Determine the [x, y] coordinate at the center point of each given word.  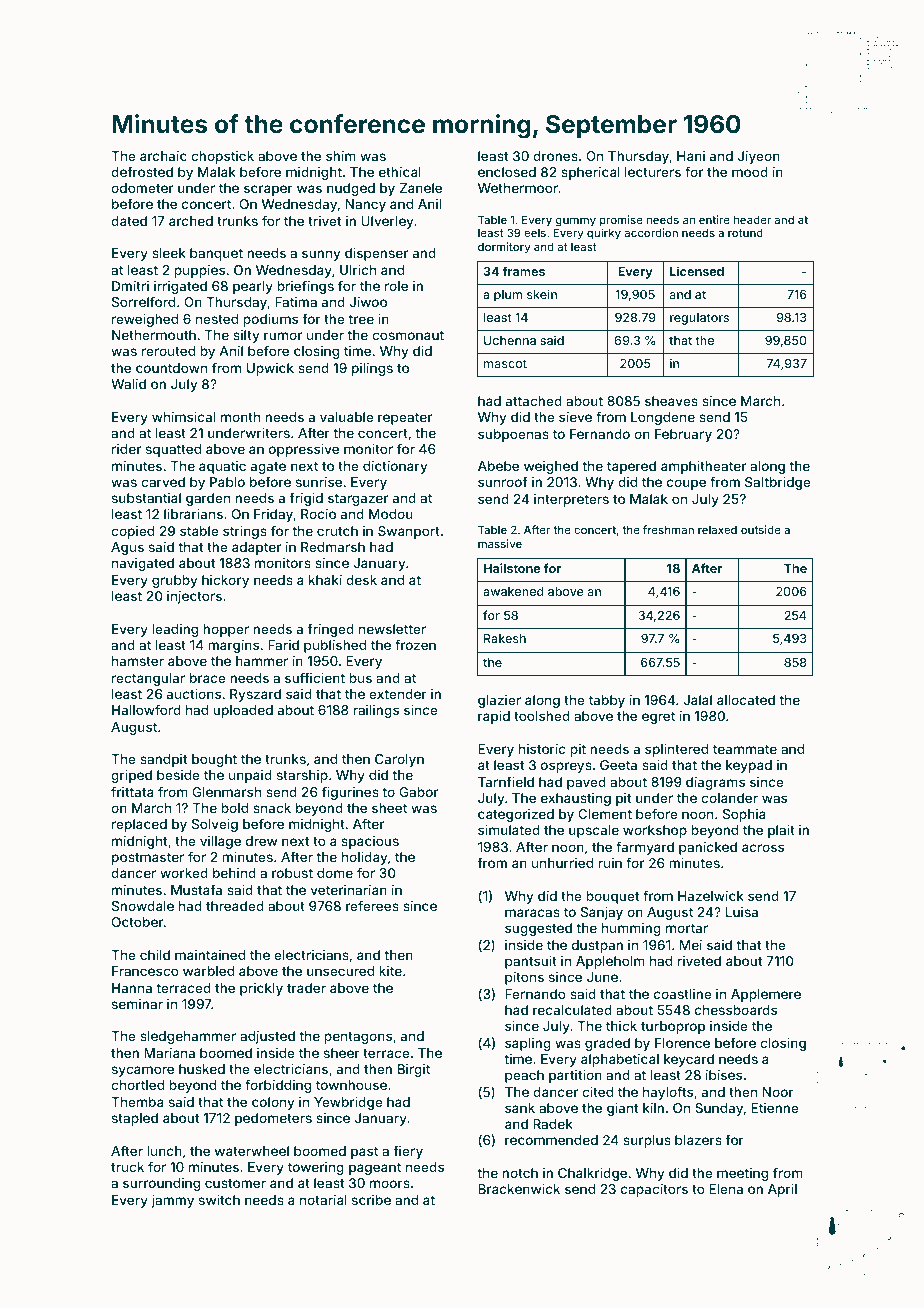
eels [535, 233]
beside [178, 775]
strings [245, 532]
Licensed [697, 271]
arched [191, 221]
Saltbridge [778, 483]
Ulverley [387, 222]
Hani [691, 156]
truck [127, 1167]
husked [202, 1069]
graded [607, 1044]
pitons [524, 978]
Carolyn [399, 760]
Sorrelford [143, 301]
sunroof [503, 481]
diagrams [715, 783]
